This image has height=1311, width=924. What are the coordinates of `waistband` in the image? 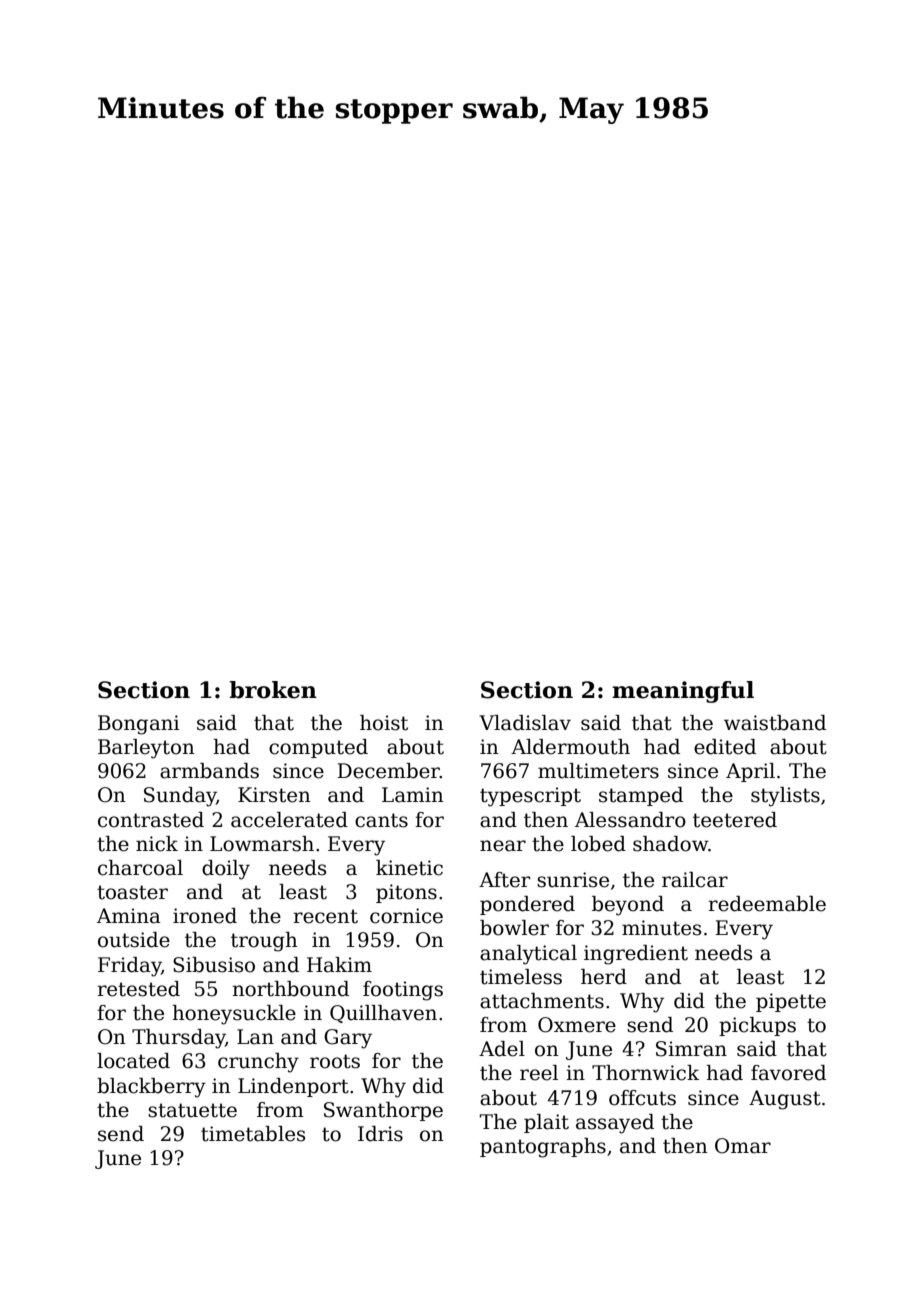 It's located at (775, 723).
